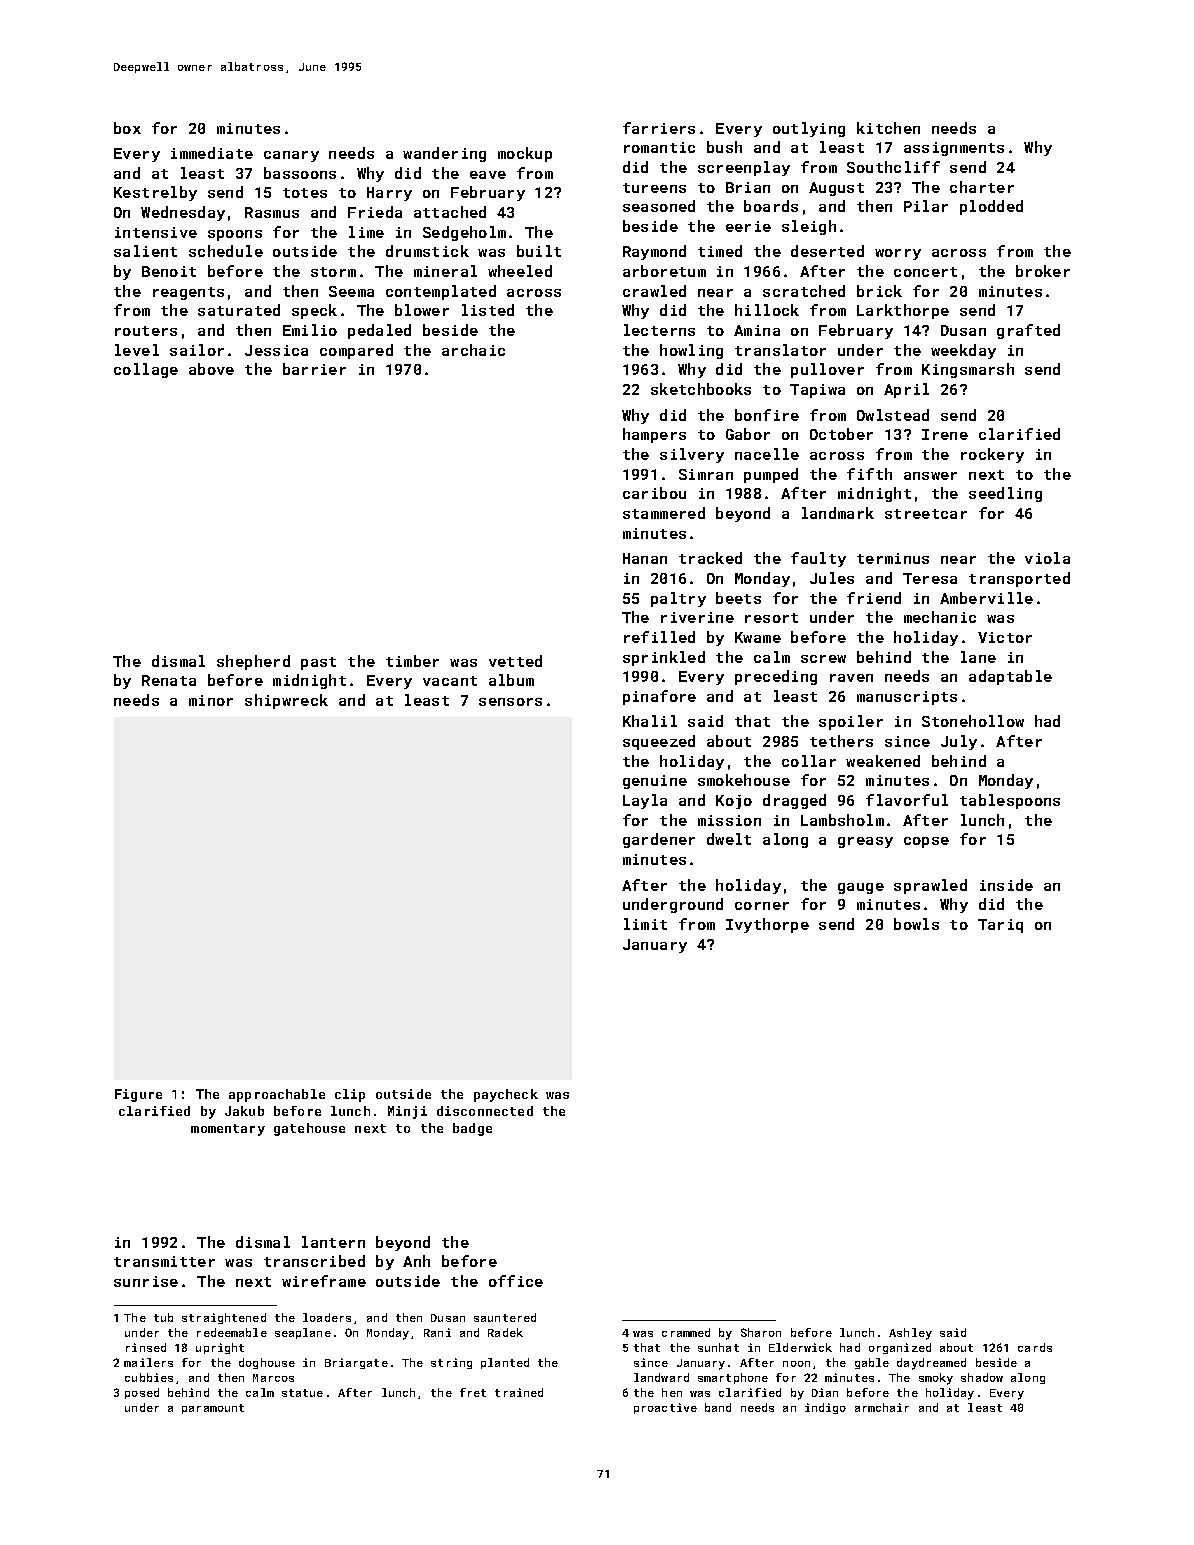 This screenshot has height=1545, width=1194. Describe the element at coordinates (1019, 579) in the screenshot. I see `transported` at that location.
